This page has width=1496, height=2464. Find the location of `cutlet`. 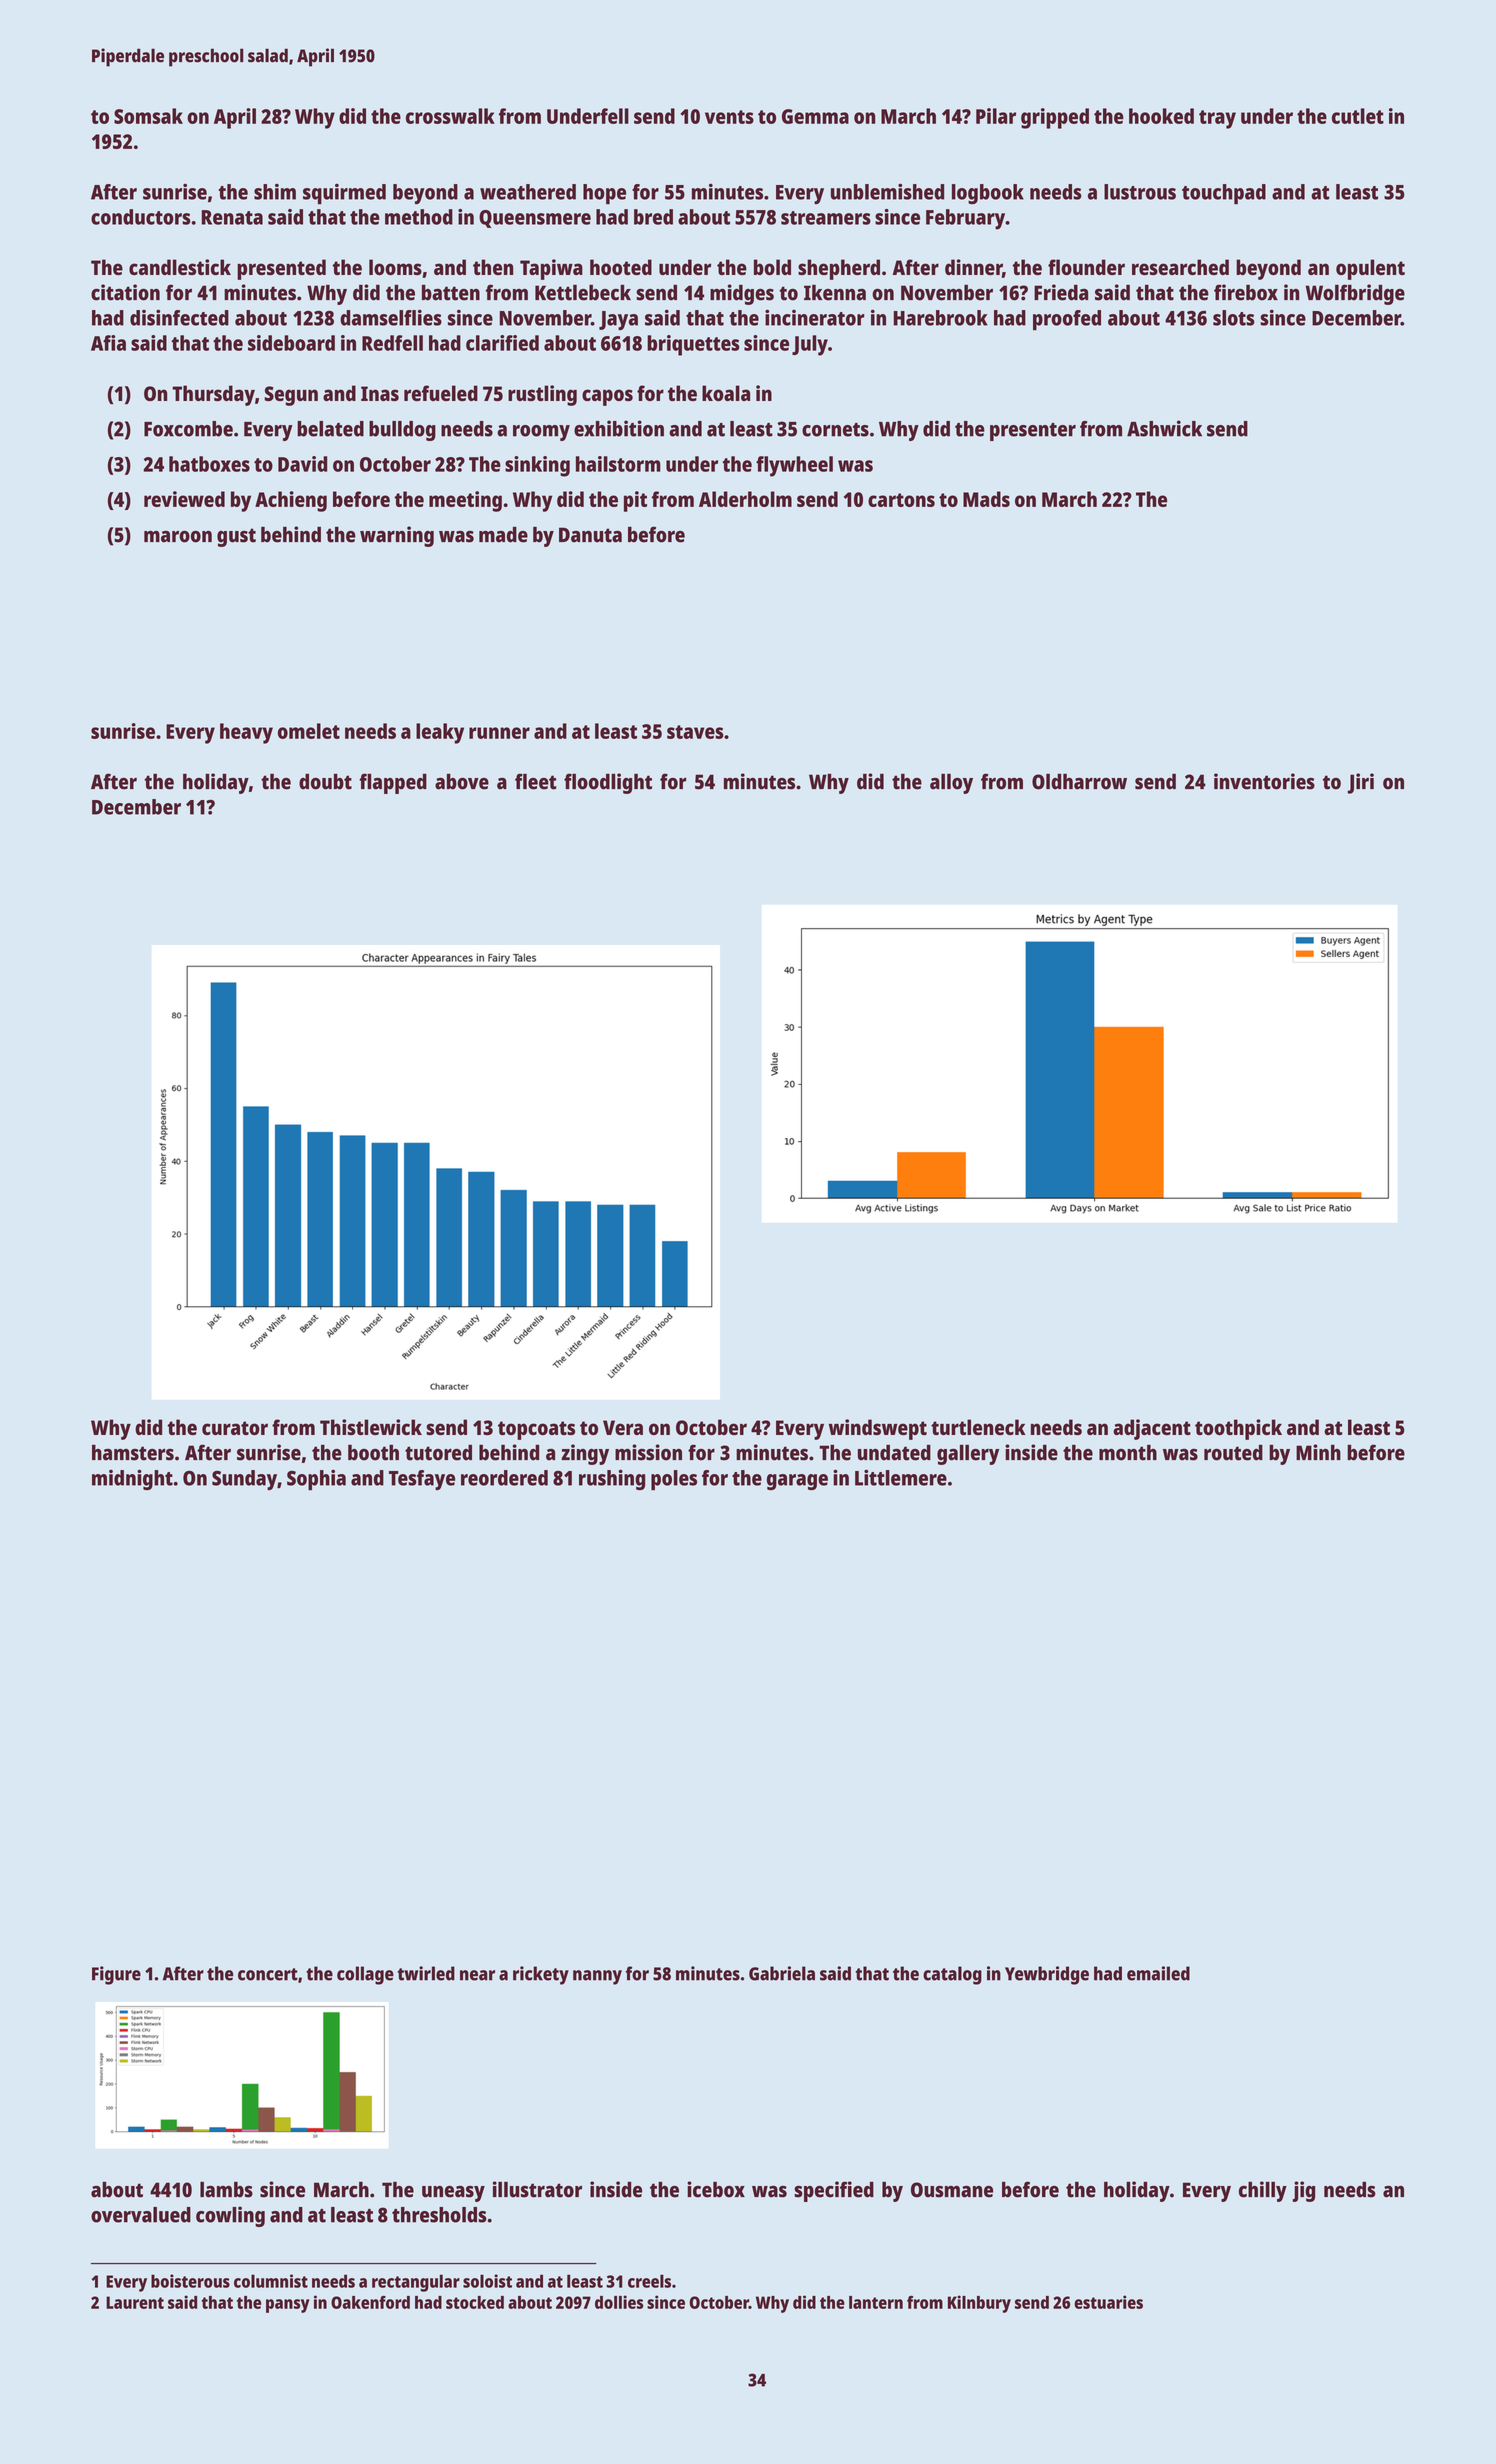

cutlet is located at coordinates (1358, 116).
